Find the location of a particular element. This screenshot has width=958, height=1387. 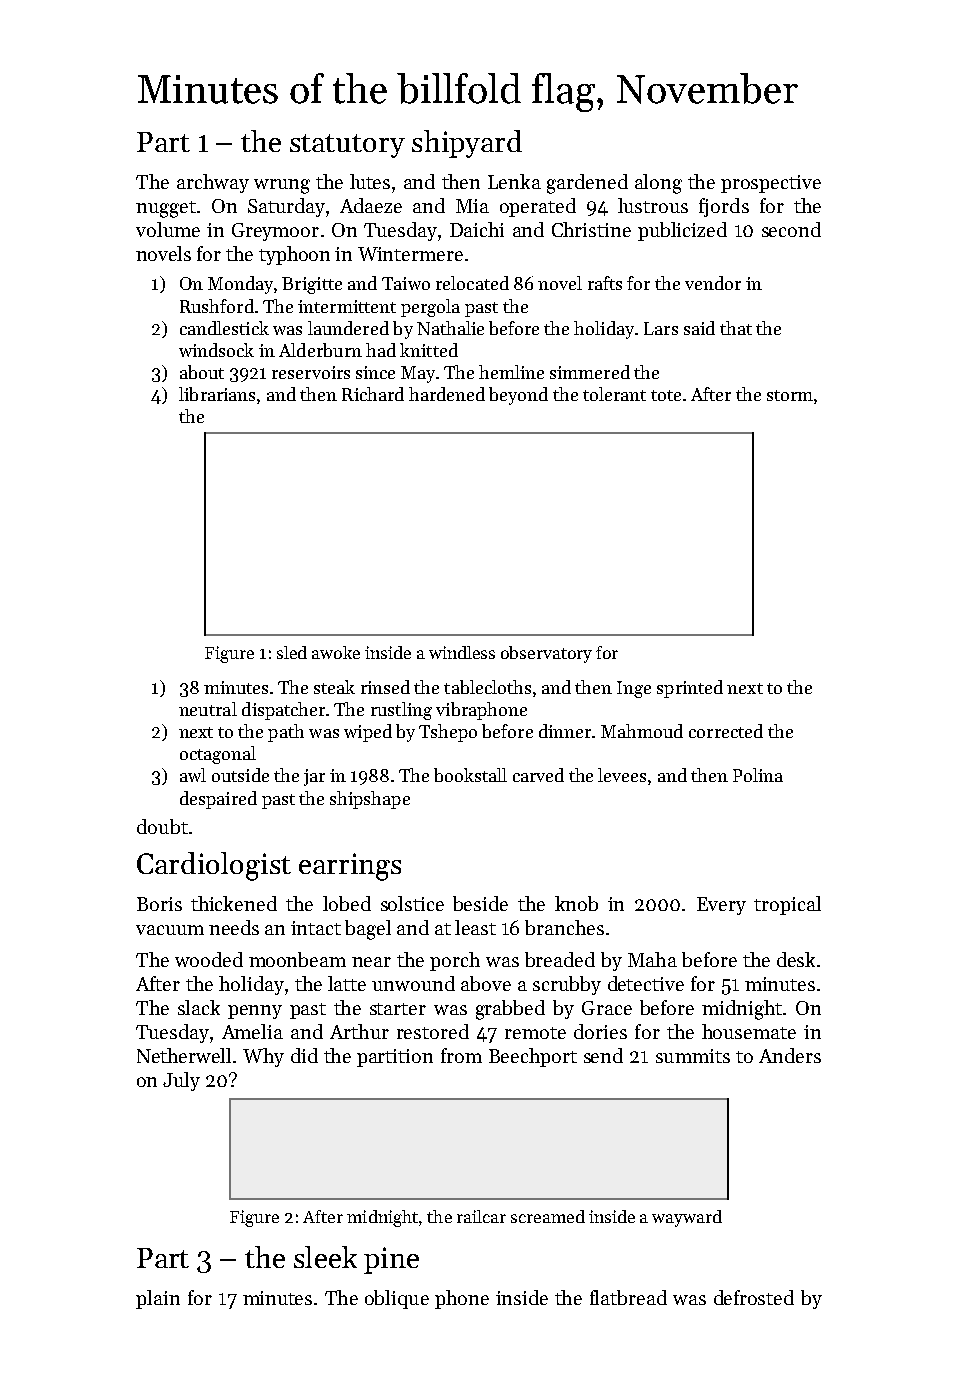

volume is located at coordinates (168, 229).
